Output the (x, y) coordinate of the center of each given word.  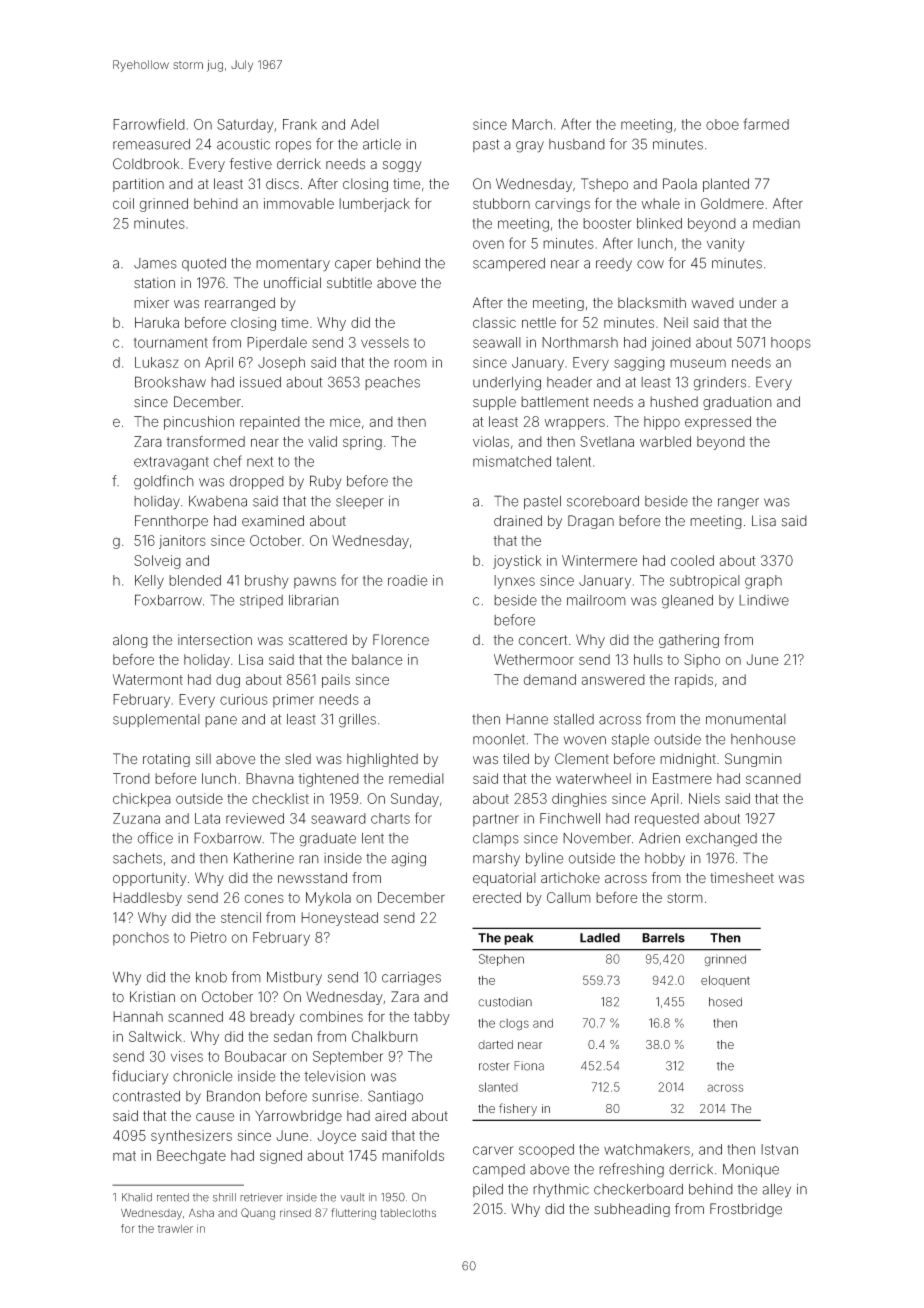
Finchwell (570, 818)
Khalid (137, 1197)
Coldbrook (146, 163)
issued (260, 382)
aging (408, 860)
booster (607, 223)
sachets (137, 858)
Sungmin (753, 760)
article (382, 144)
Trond (131, 778)
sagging (639, 364)
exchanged (721, 840)
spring (362, 443)
